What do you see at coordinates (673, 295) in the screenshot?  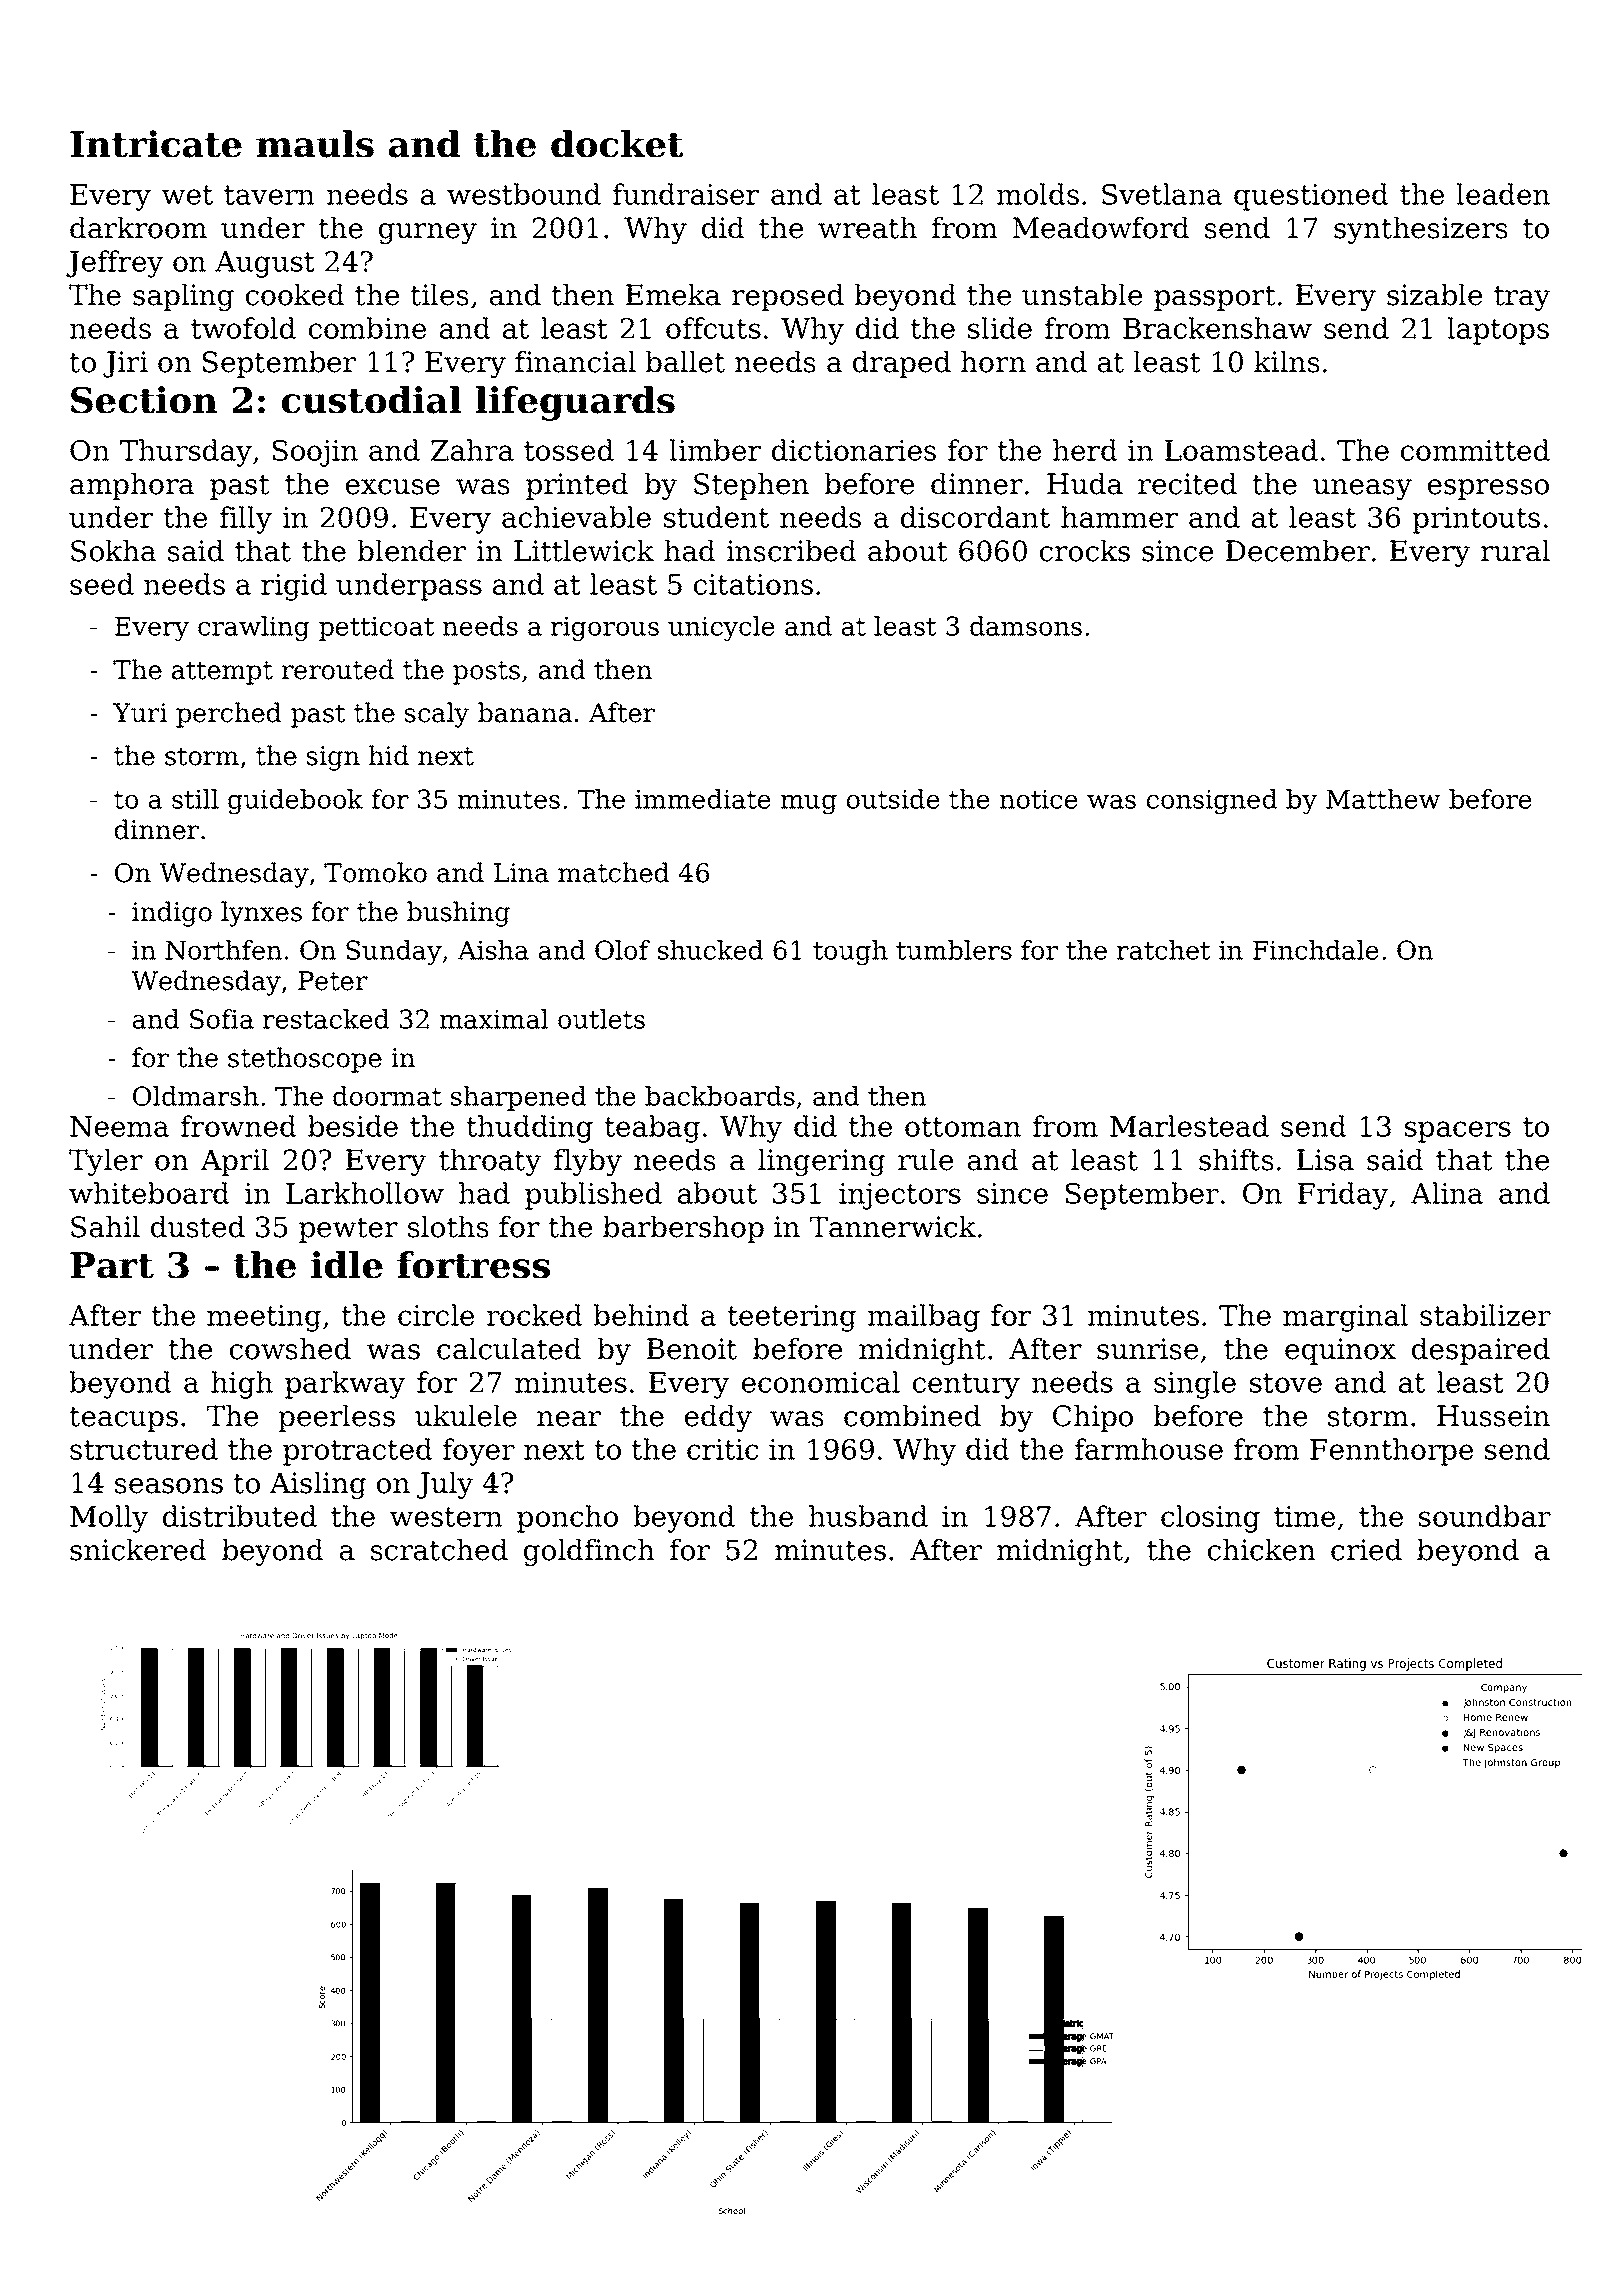 I see `Emeka` at bounding box center [673, 295].
